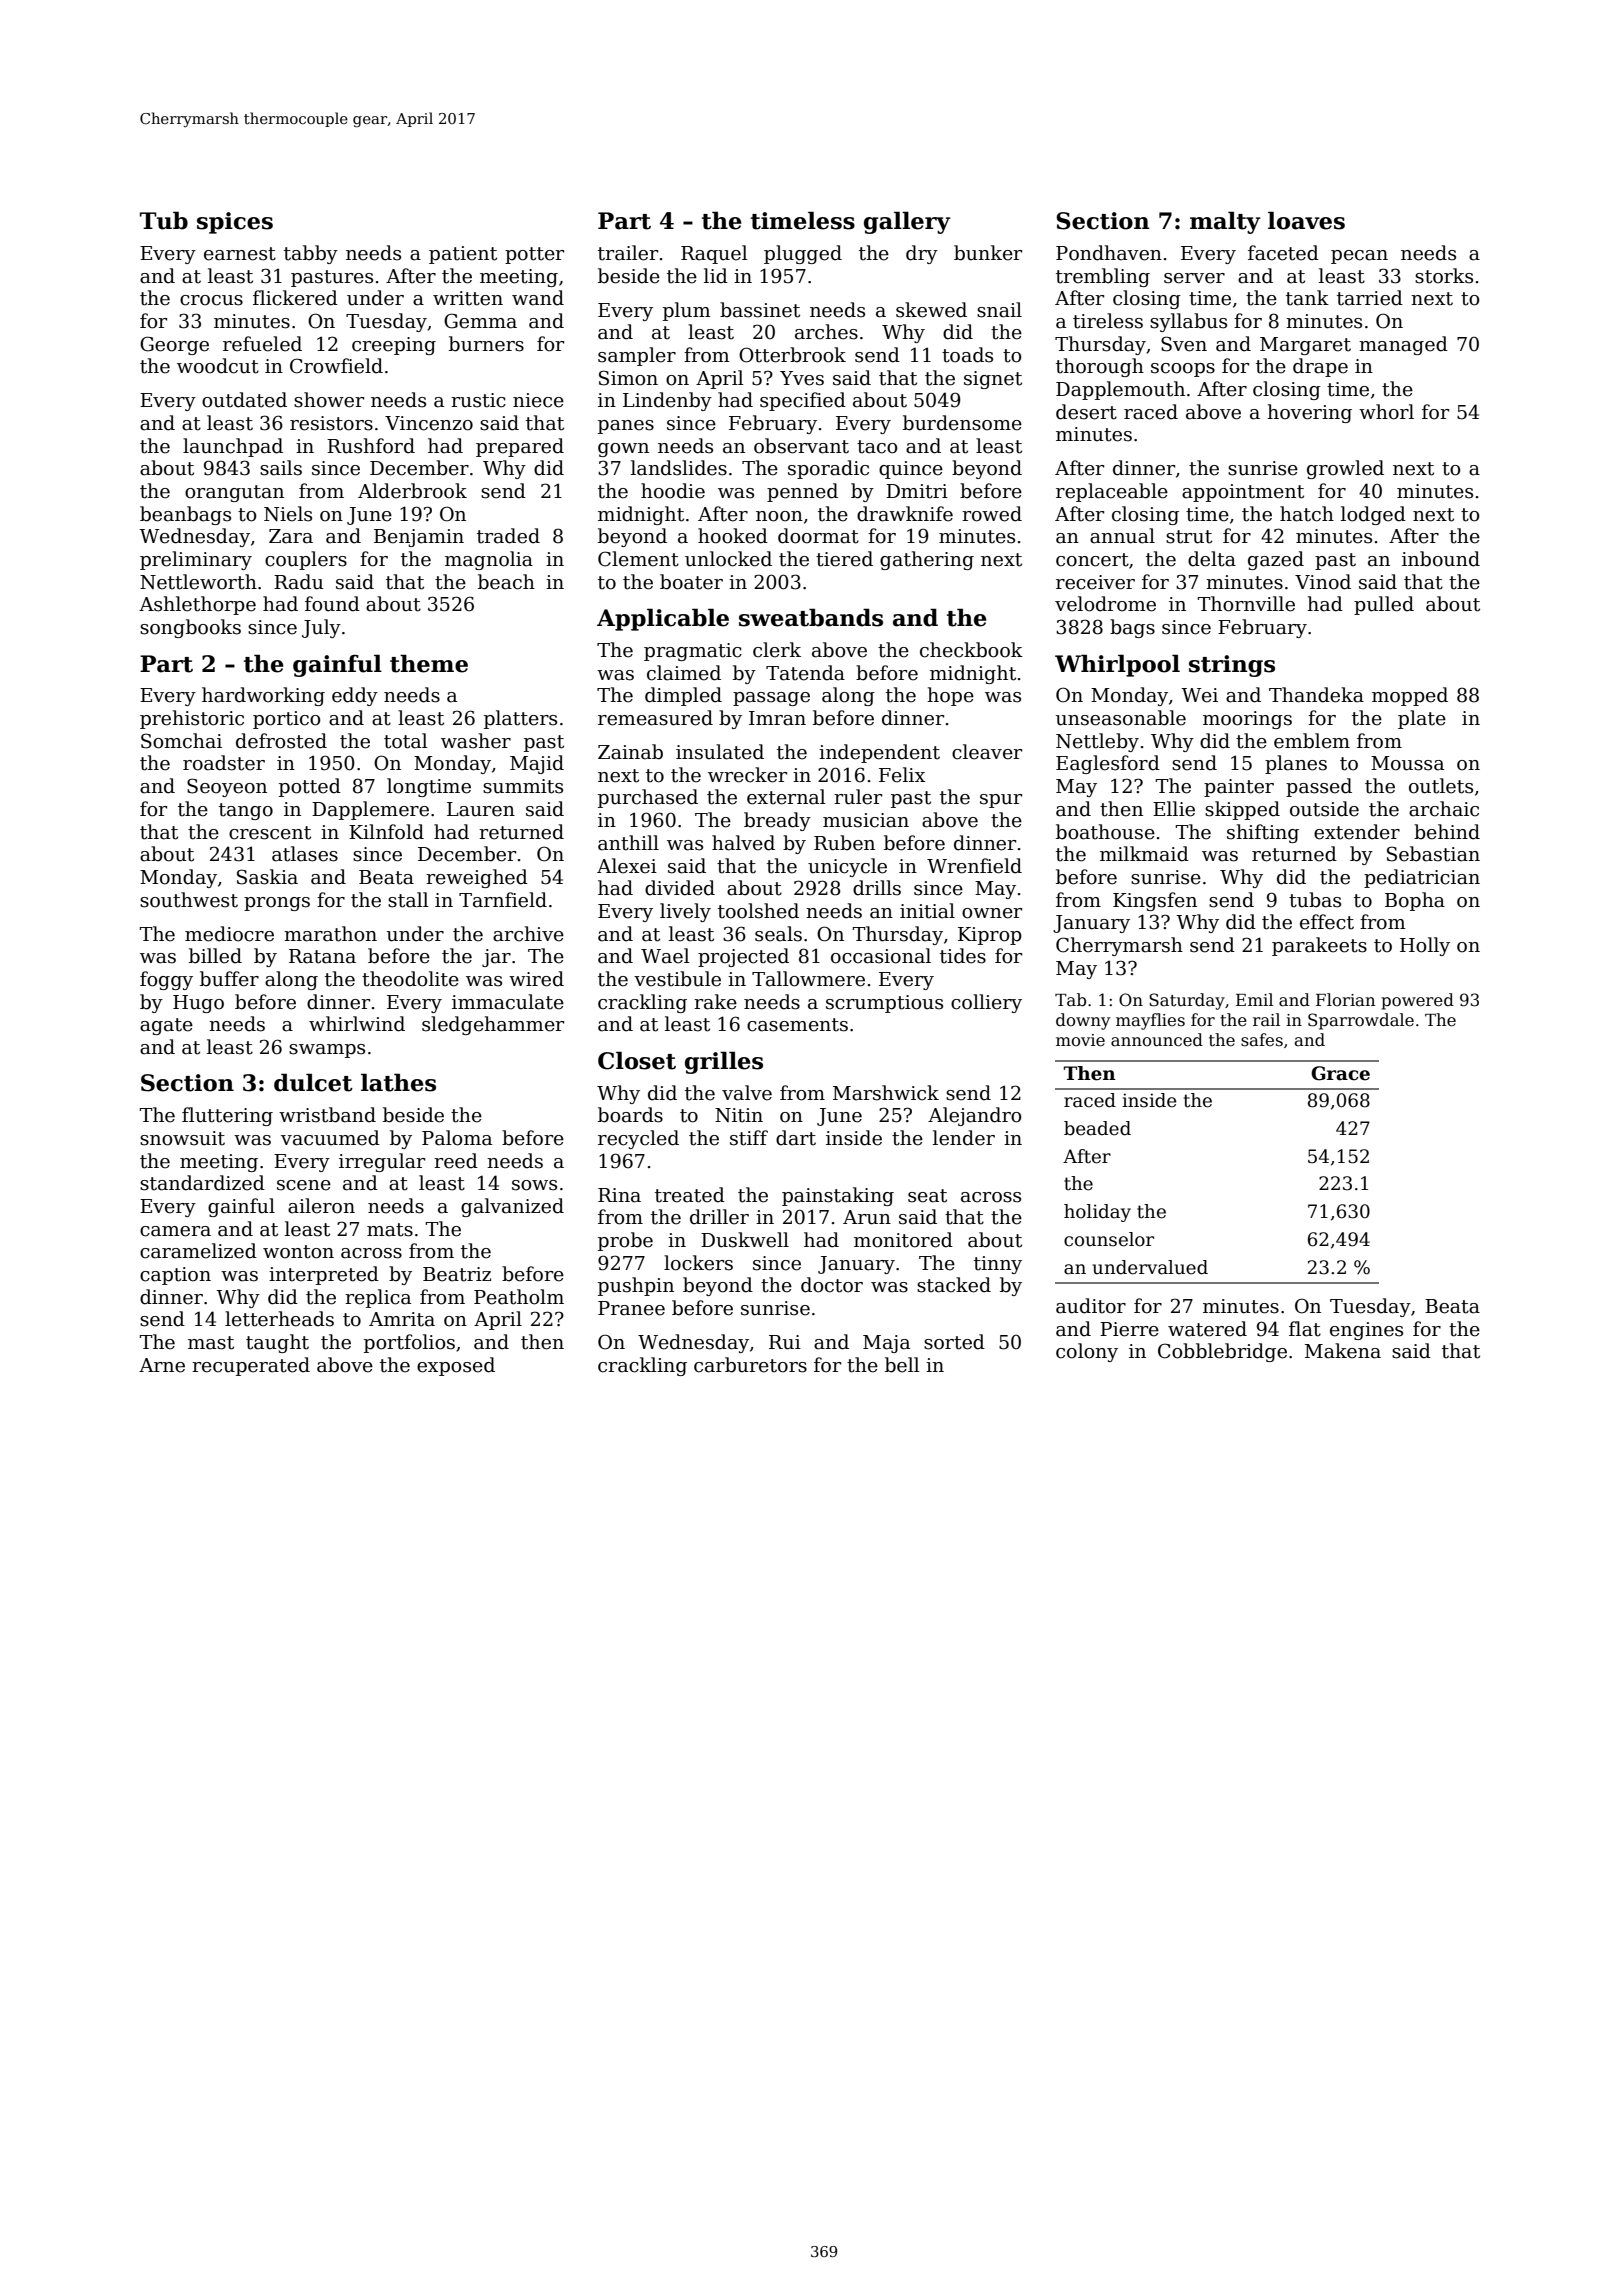  Describe the element at coordinates (962, 423) in the screenshot. I see `burdensome` at that location.
